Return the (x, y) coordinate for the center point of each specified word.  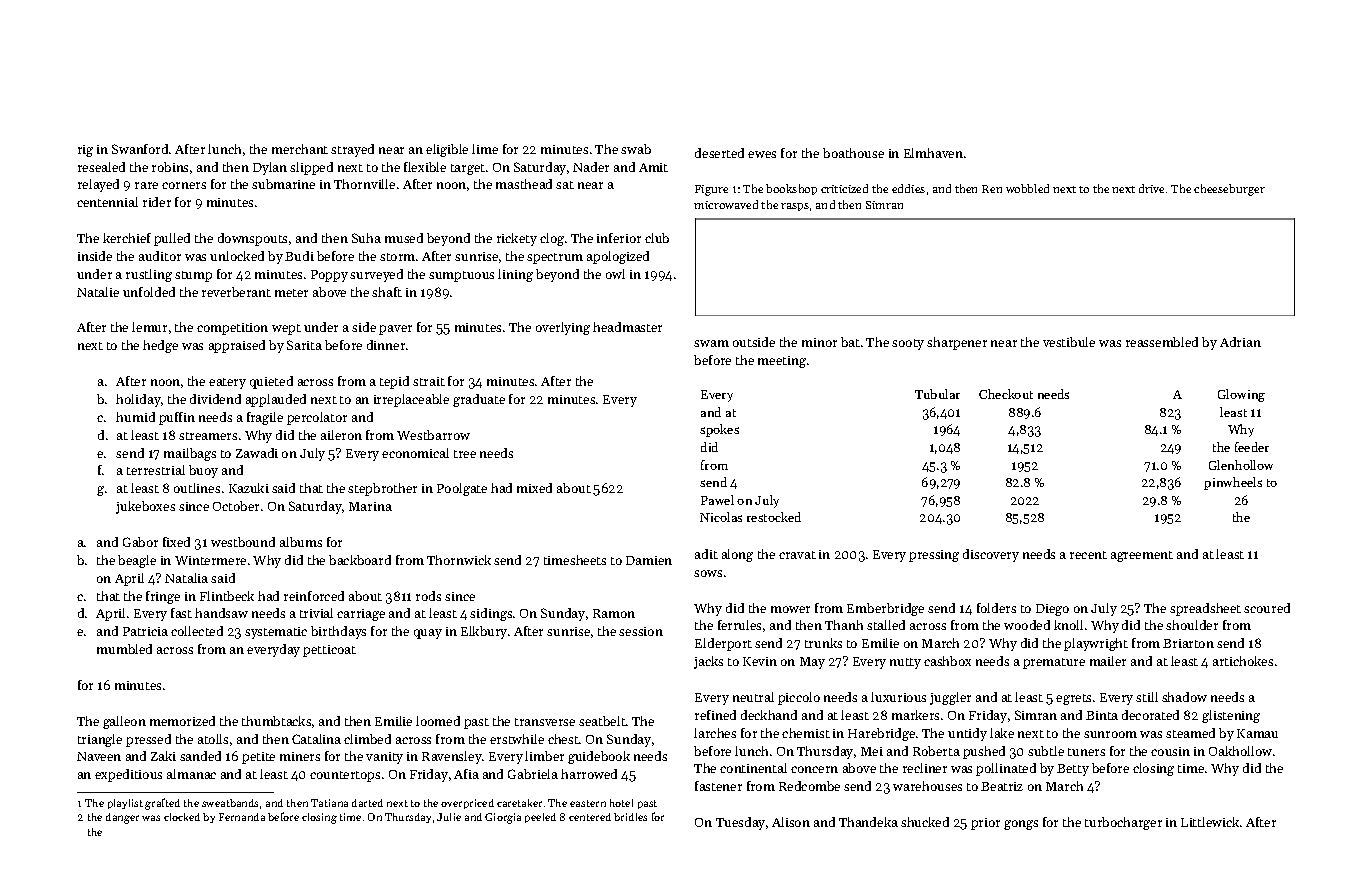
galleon (124, 722)
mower (790, 609)
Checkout (1006, 394)
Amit (653, 167)
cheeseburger (1229, 190)
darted (367, 803)
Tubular (937, 394)
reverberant (236, 292)
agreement (1142, 556)
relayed (98, 185)
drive (1151, 188)
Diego (1052, 610)
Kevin (760, 661)
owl (615, 274)
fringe (163, 597)
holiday (138, 400)
